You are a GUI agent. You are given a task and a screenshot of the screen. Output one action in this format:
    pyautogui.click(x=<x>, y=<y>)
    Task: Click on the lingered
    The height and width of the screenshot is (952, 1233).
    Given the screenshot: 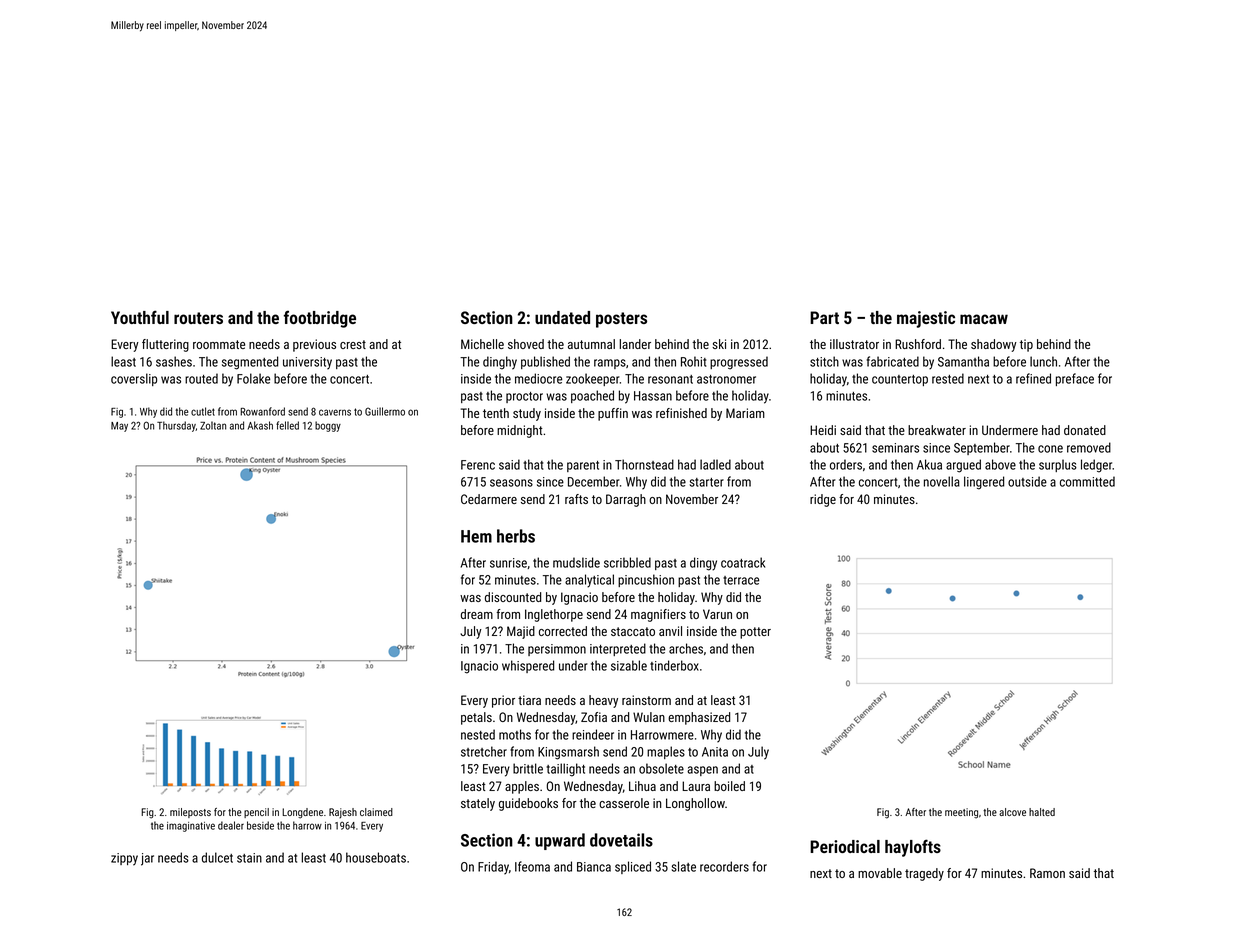 What is the action you would take?
    pyautogui.click(x=984, y=483)
